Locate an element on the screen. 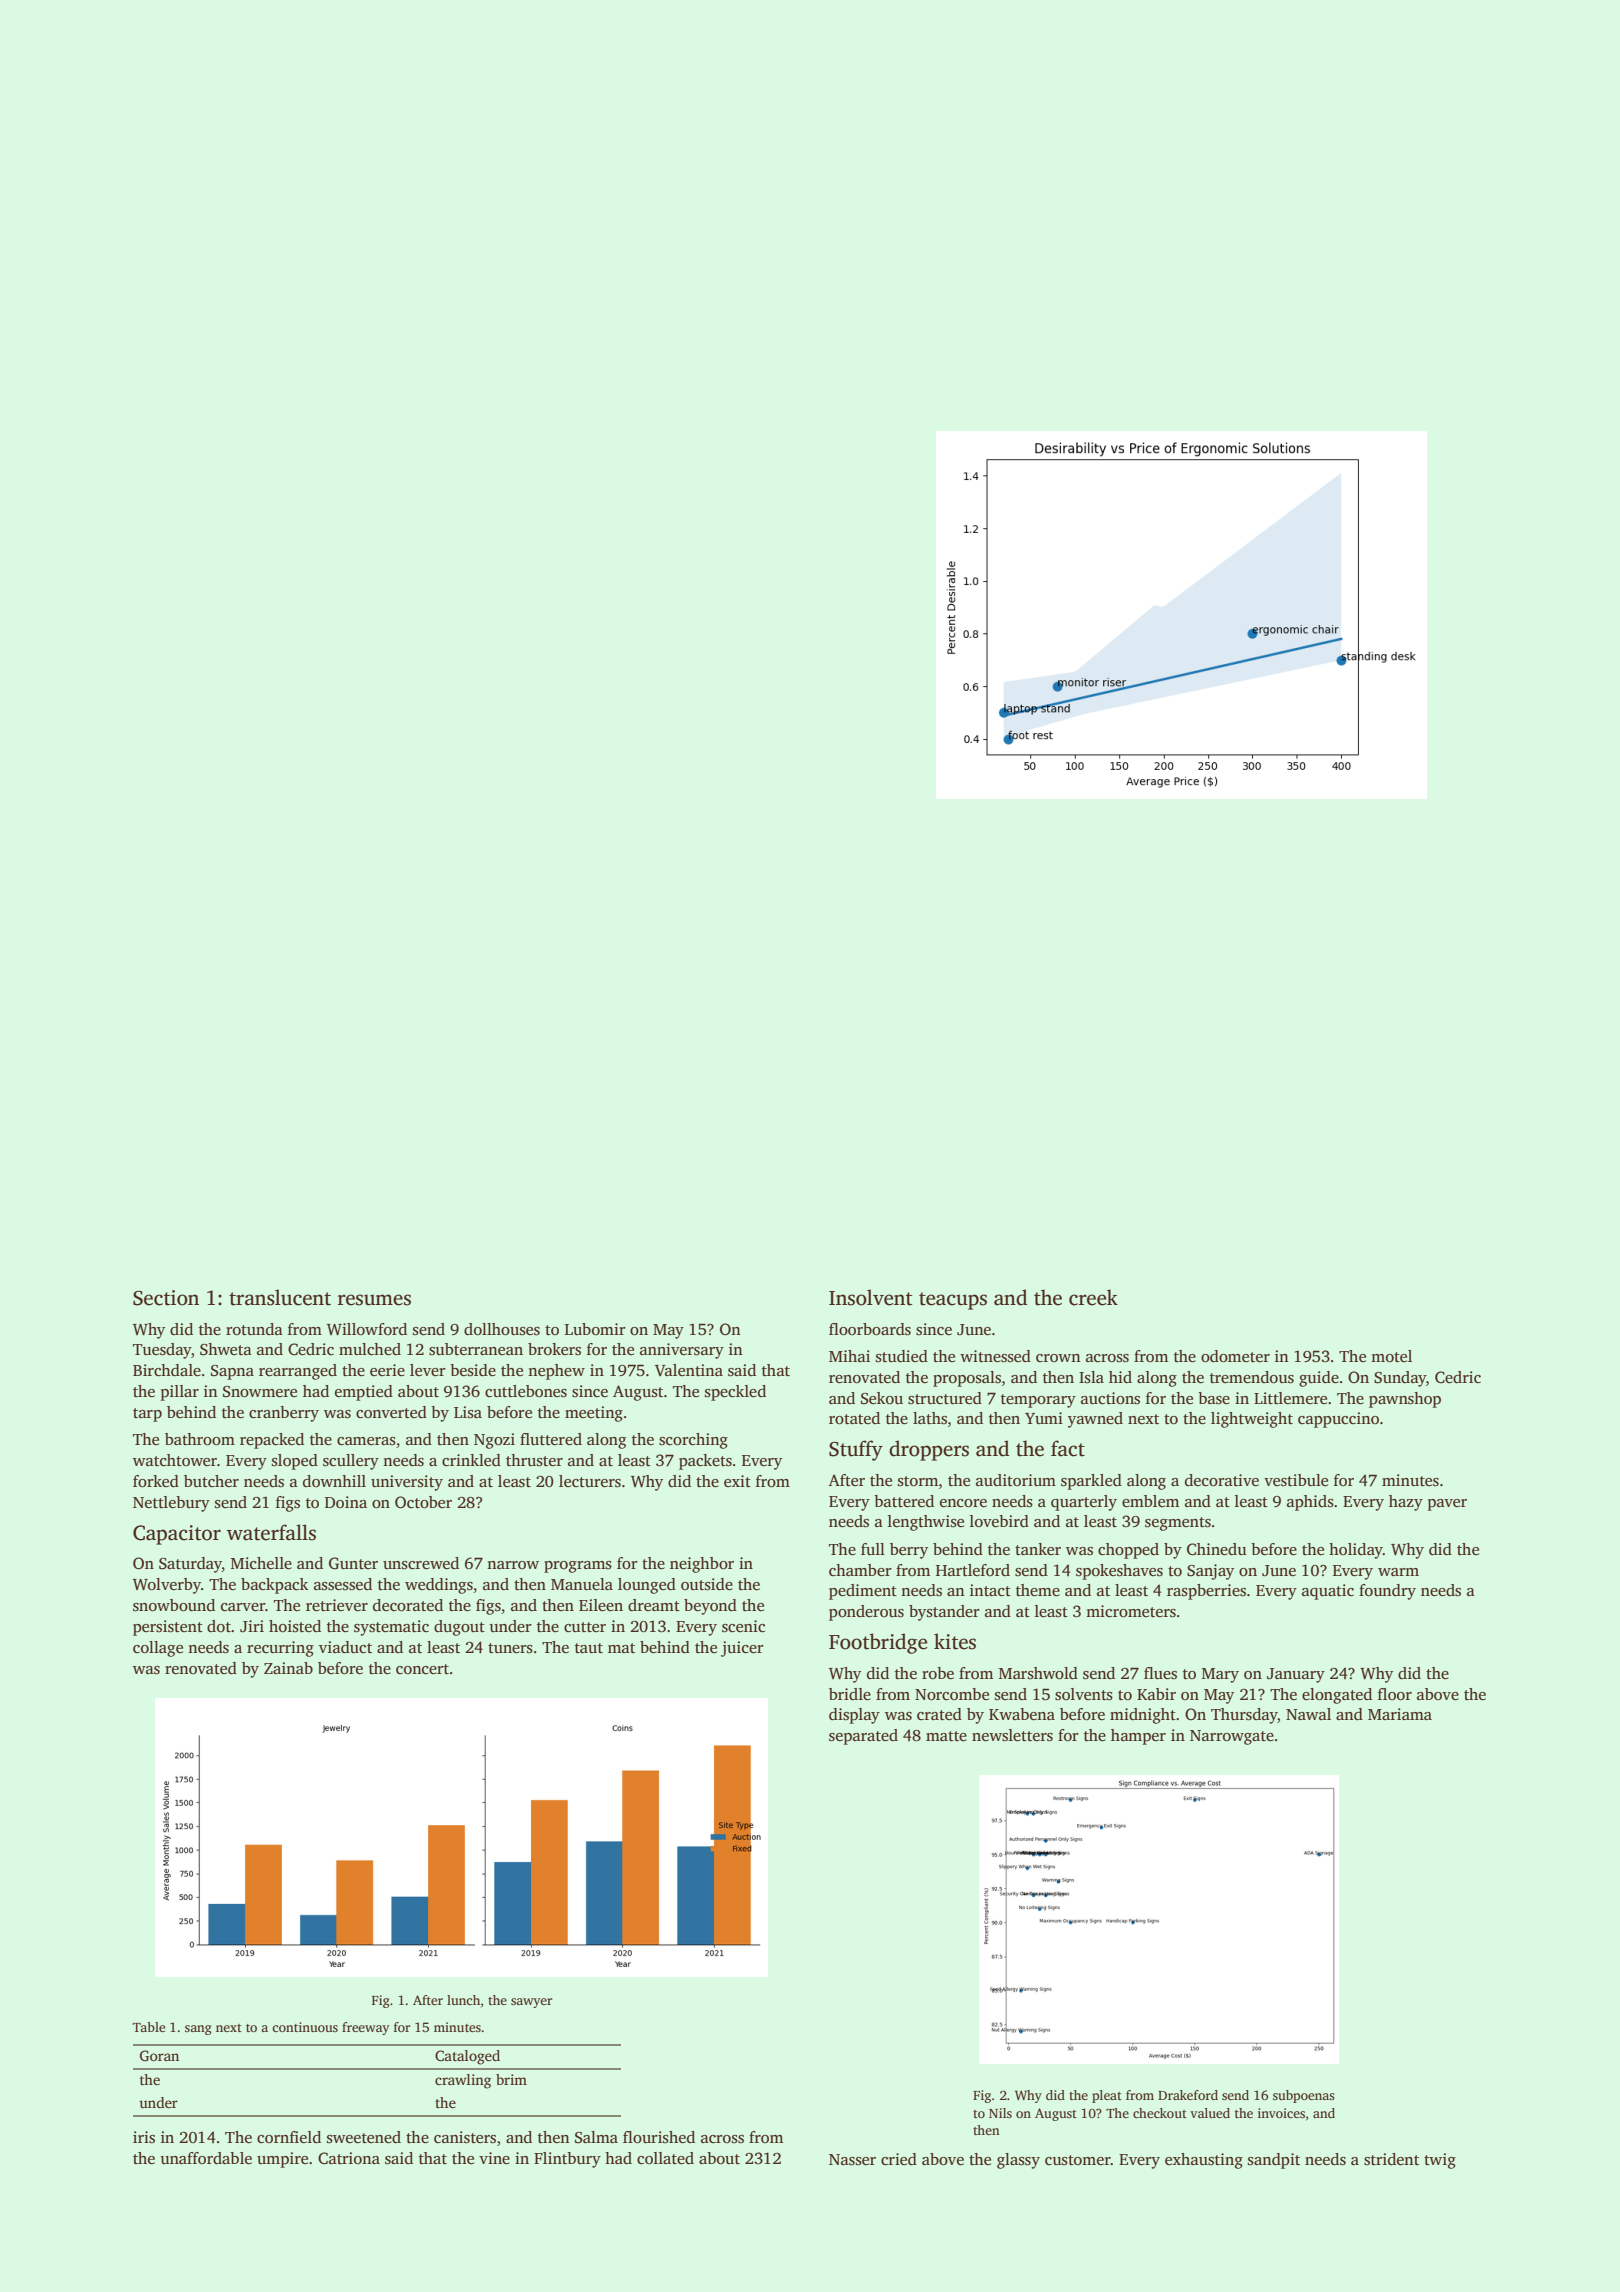  newsletters is located at coordinates (1012, 1735).
